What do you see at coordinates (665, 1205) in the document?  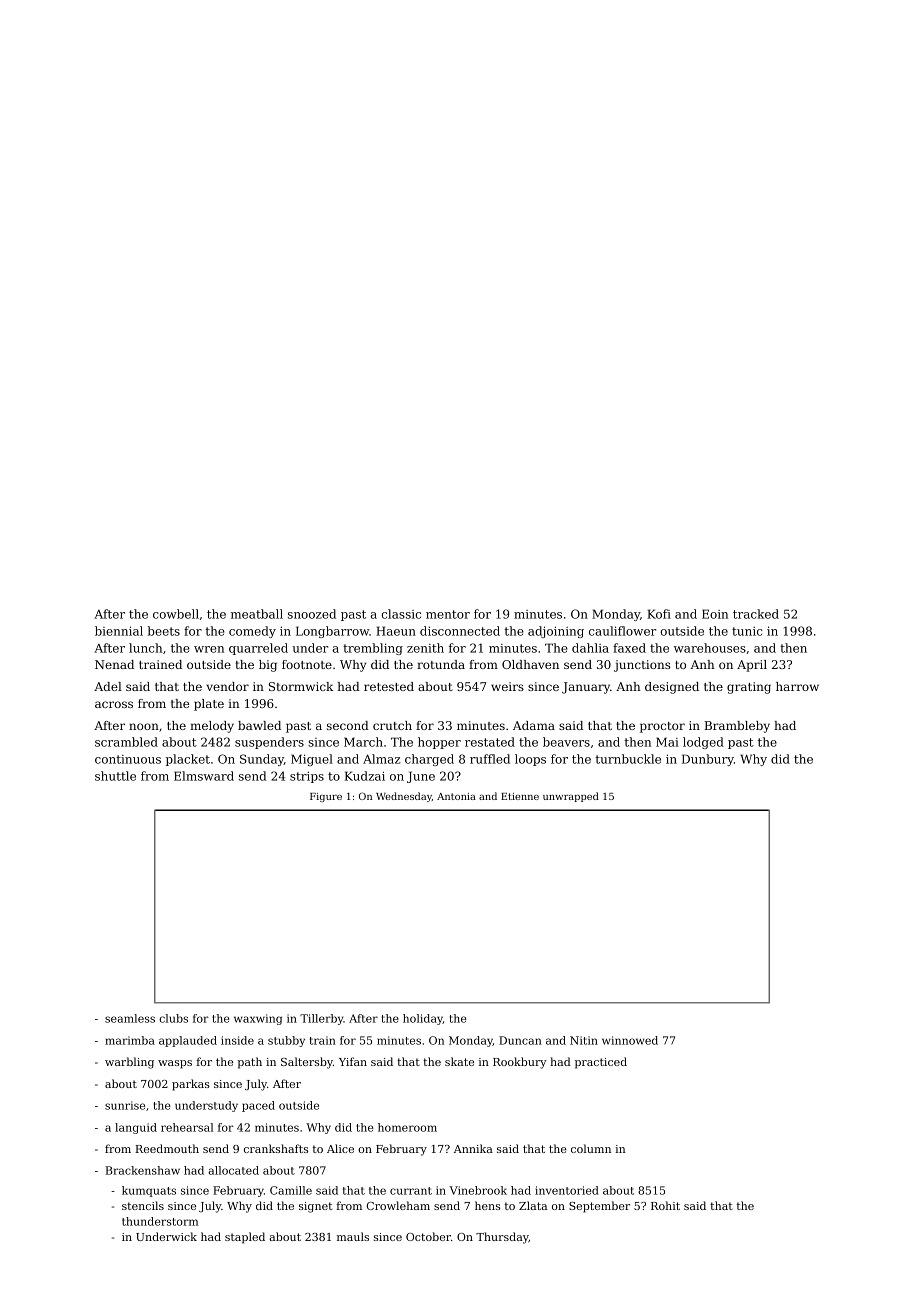 I see `Rohit` at bounding box center [665, 1205].
